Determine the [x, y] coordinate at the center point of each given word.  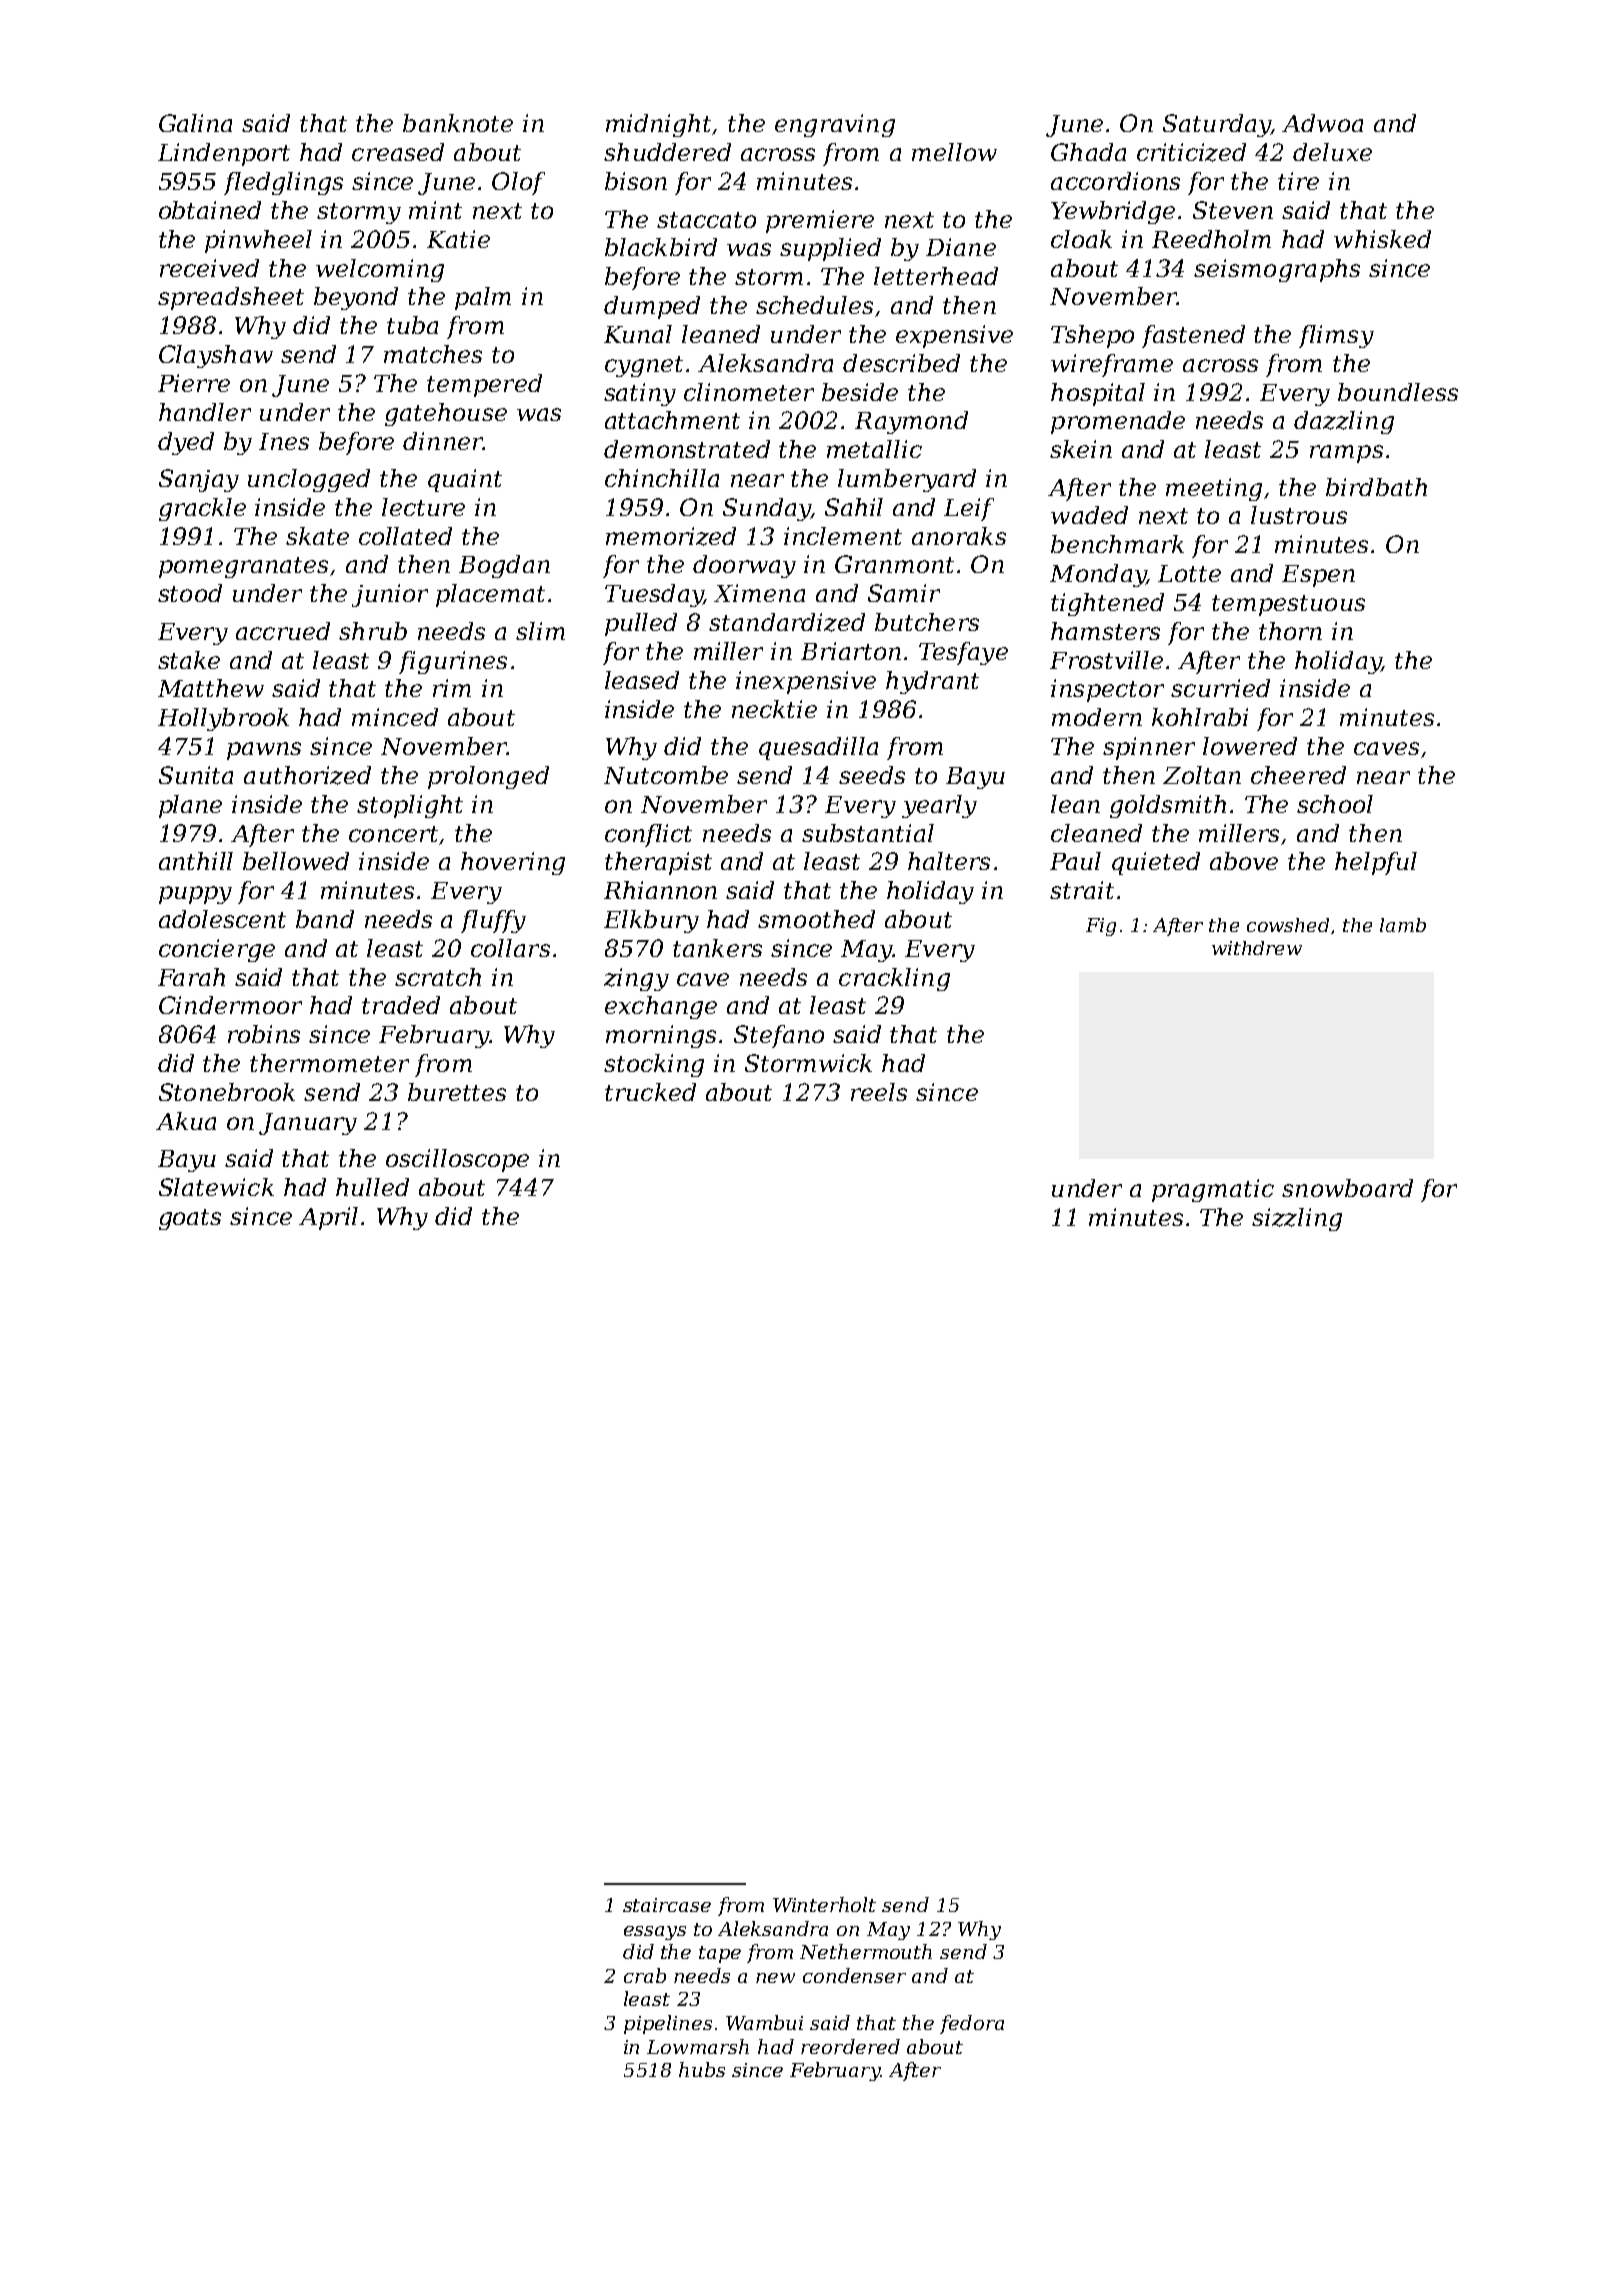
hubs [702, 2069]
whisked [1382, 239]
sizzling [1297, 1219]
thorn [1290, 631]
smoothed [816, 919]
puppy [195, 895]
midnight [659, 125]
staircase [667, 1905]
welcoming [380, 270]
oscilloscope [457, 1160]
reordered [850, 2046]
